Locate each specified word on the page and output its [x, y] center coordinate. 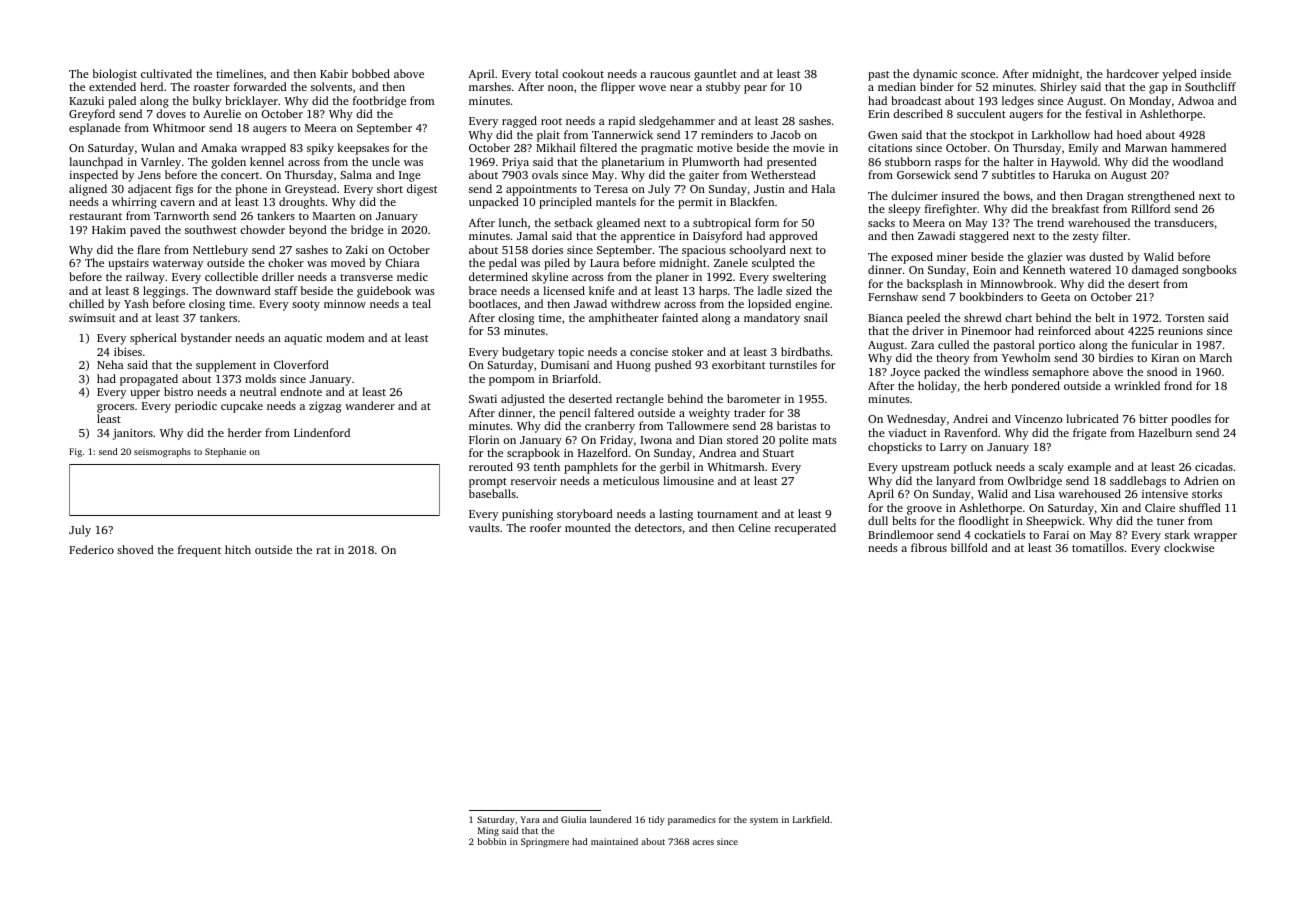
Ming [488, 831]
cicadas [1214, 466]
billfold [969, 547]
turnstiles [793, 364]
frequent [199, 551]
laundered [611, 819]
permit [695, 203]
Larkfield [811, 819]
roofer [545, 527]
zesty [1086, 238]
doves [171, 113]
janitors [133, 434]
